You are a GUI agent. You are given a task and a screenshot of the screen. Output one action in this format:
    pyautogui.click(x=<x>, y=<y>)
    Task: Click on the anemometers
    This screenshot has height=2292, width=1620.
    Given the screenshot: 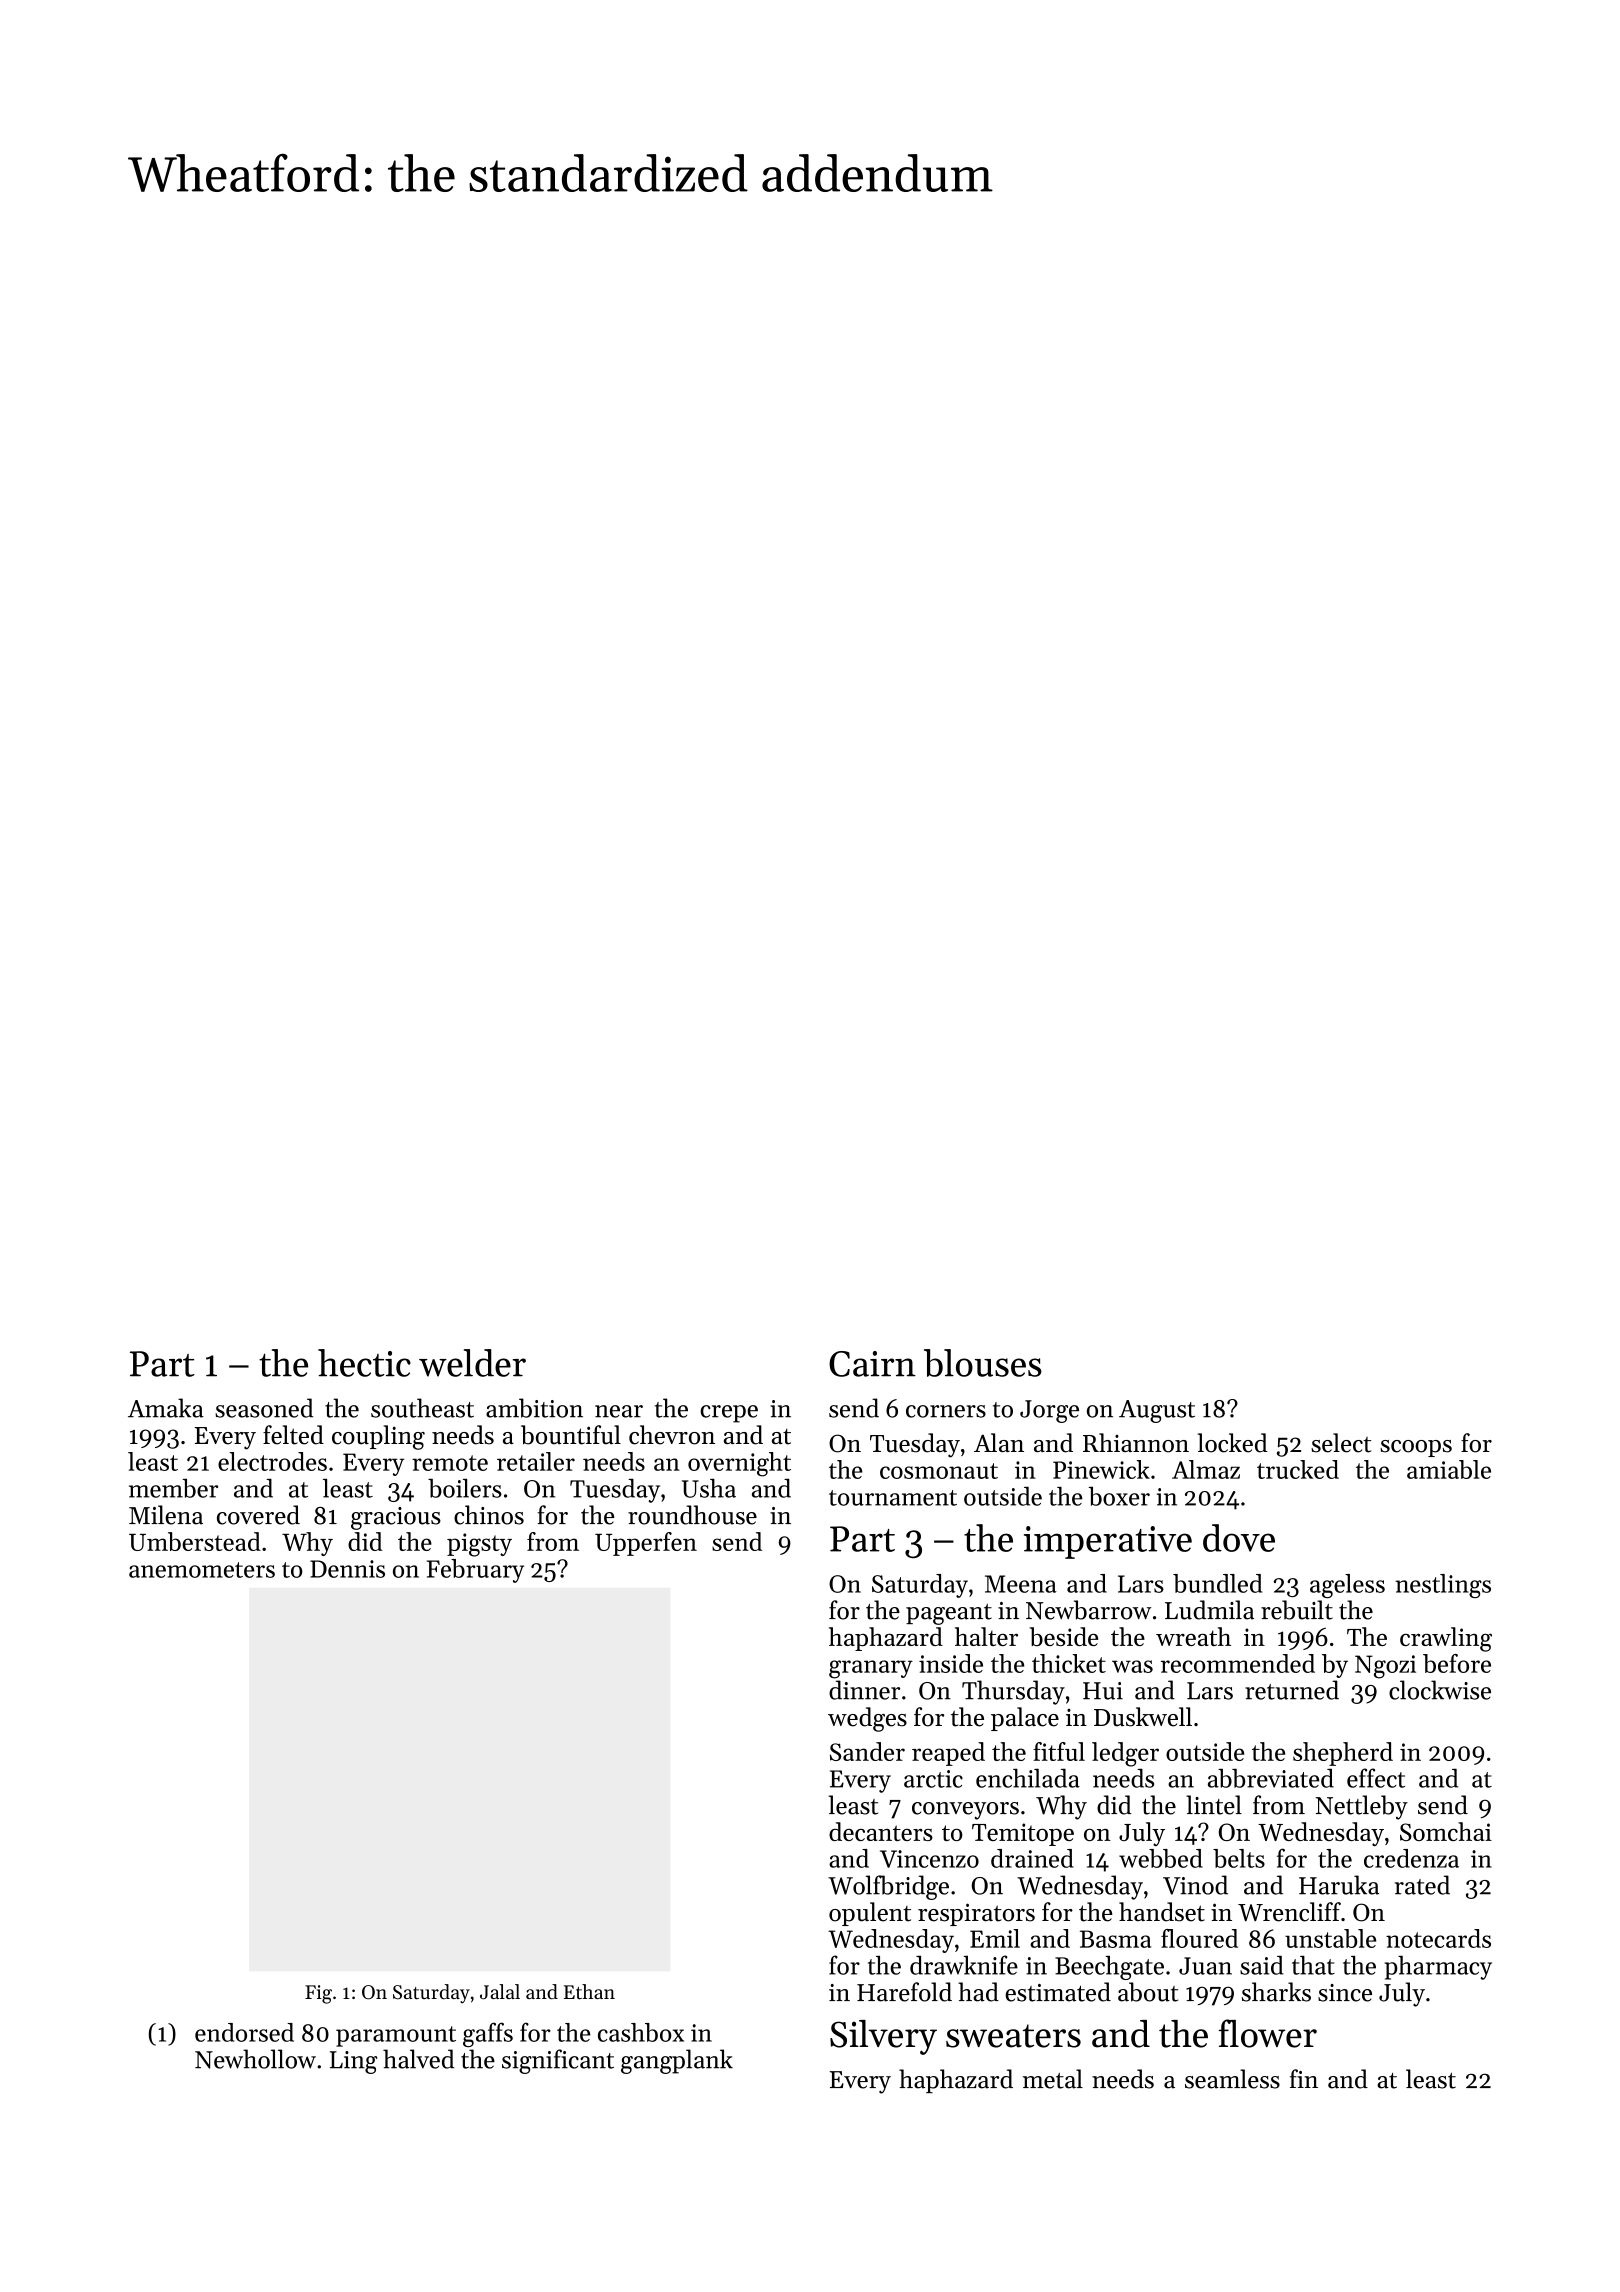 What is the action you would take?
    pyautogui.click(x=202, y=1570)
